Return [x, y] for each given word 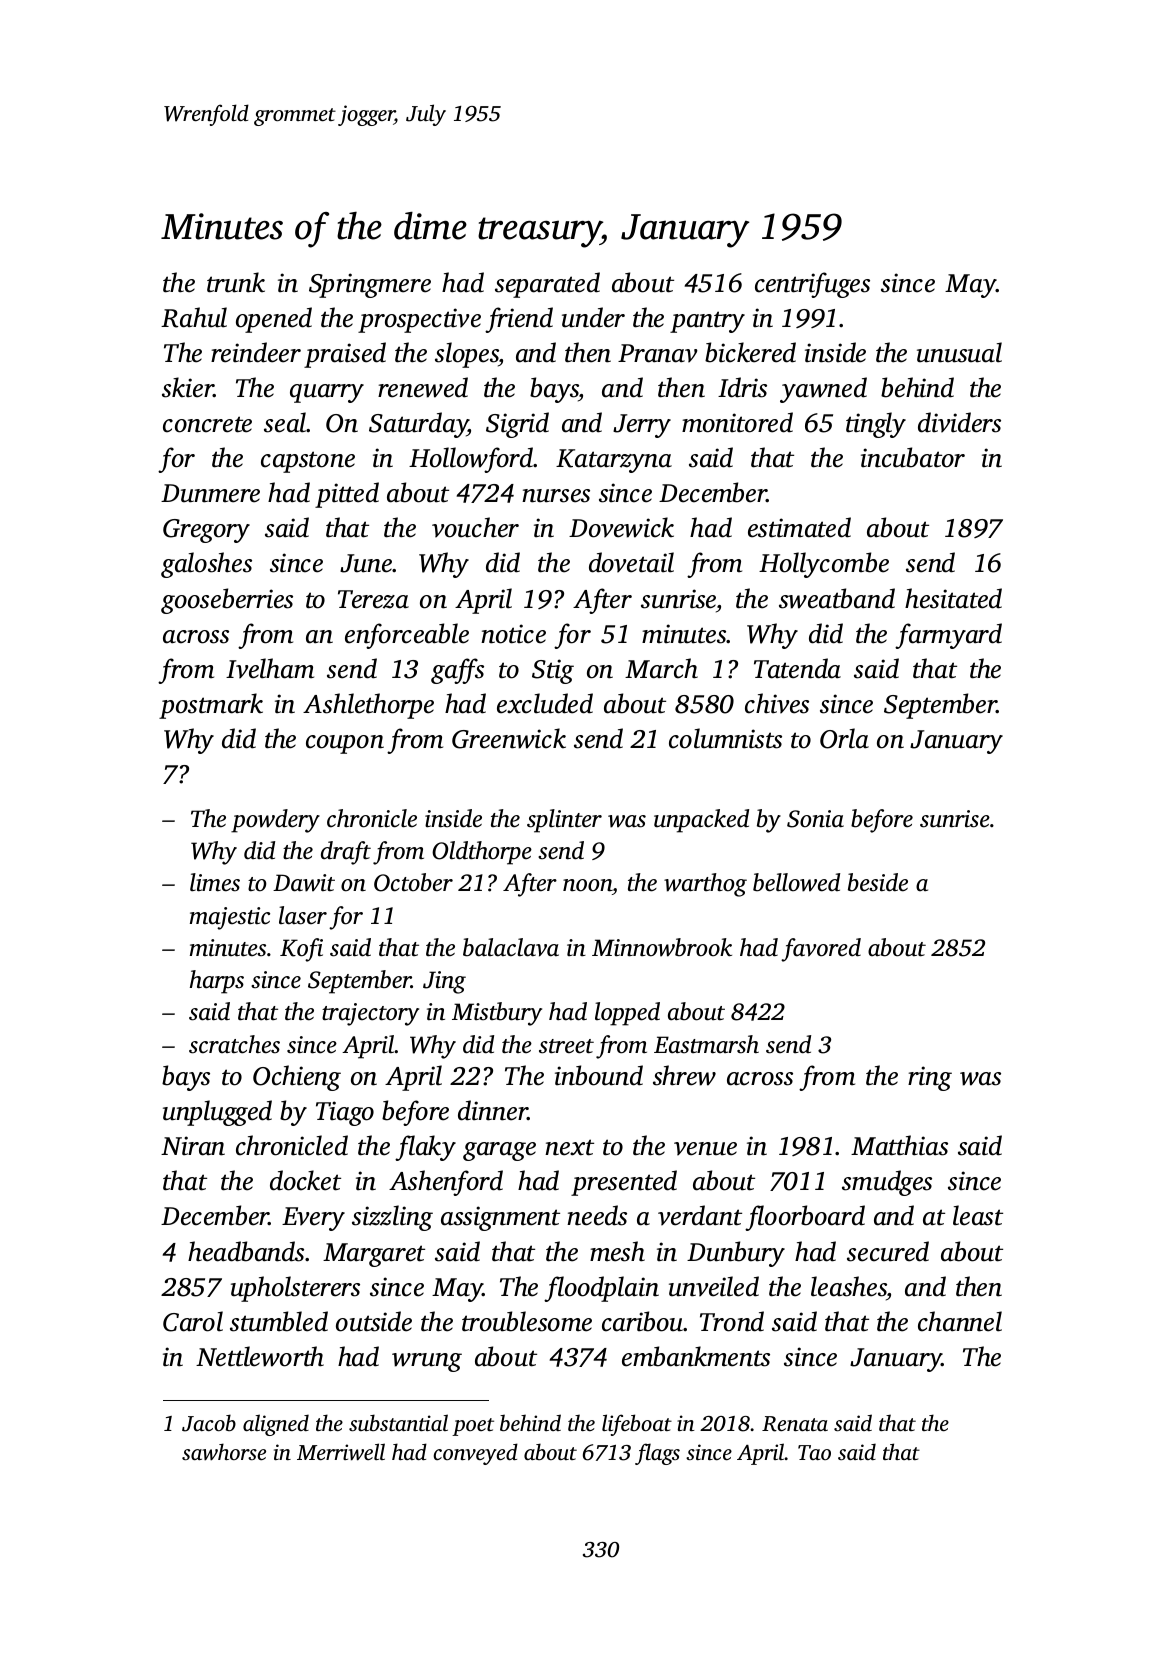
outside [374, 1321]
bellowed [796, 882]
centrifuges [812, 285]
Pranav [658, 353]
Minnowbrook [662, 947]
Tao [814, 1452]
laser [303, 915]
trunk [236, 282]
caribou [643, 1321]
